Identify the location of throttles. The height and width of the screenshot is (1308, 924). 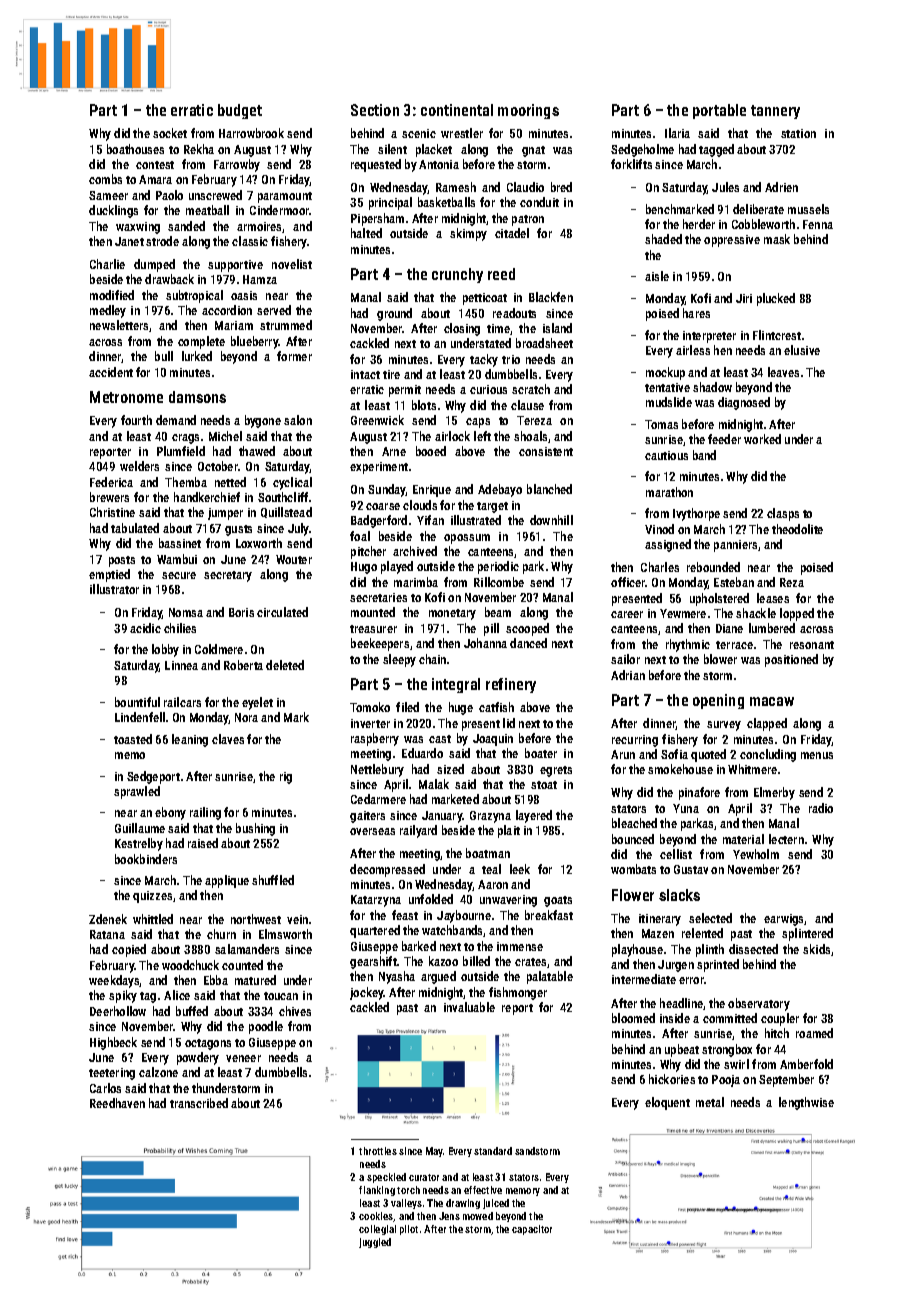
(378, 1151).
